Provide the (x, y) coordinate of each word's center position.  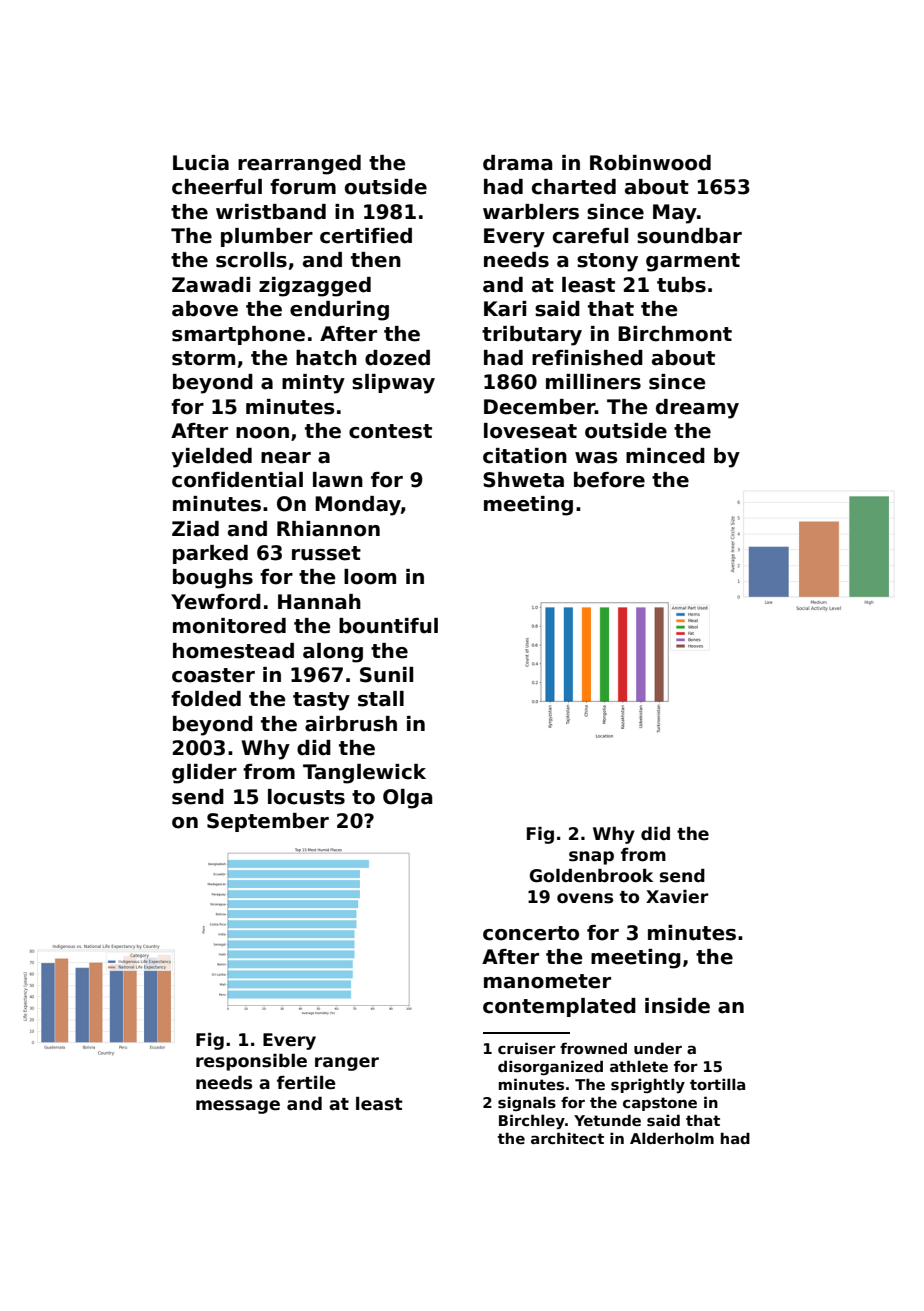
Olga (407, 799)
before (609, 480)
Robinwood (650, 163)
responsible (251, 1062)
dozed (397, 358)
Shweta (523, 480)
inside (677, 1006)
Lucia (201, 163)
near (286, 458)
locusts (306, 797)
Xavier (677, 897)
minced (665, 456)
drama (517, 163)
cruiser (527, 1048)
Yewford (216, 602)
